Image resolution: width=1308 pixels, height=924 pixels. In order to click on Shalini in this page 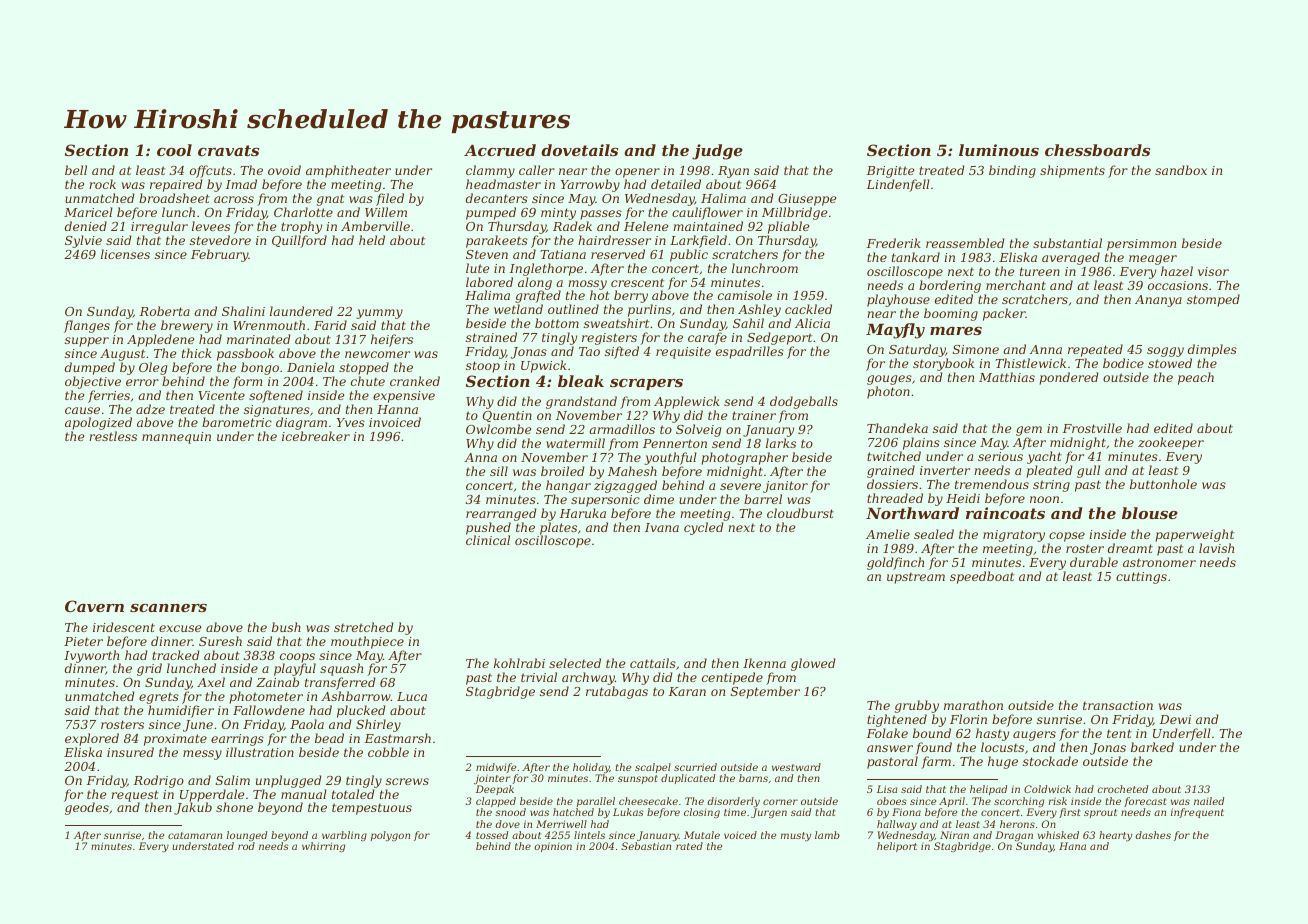, I will do `click(243, 311)`.
